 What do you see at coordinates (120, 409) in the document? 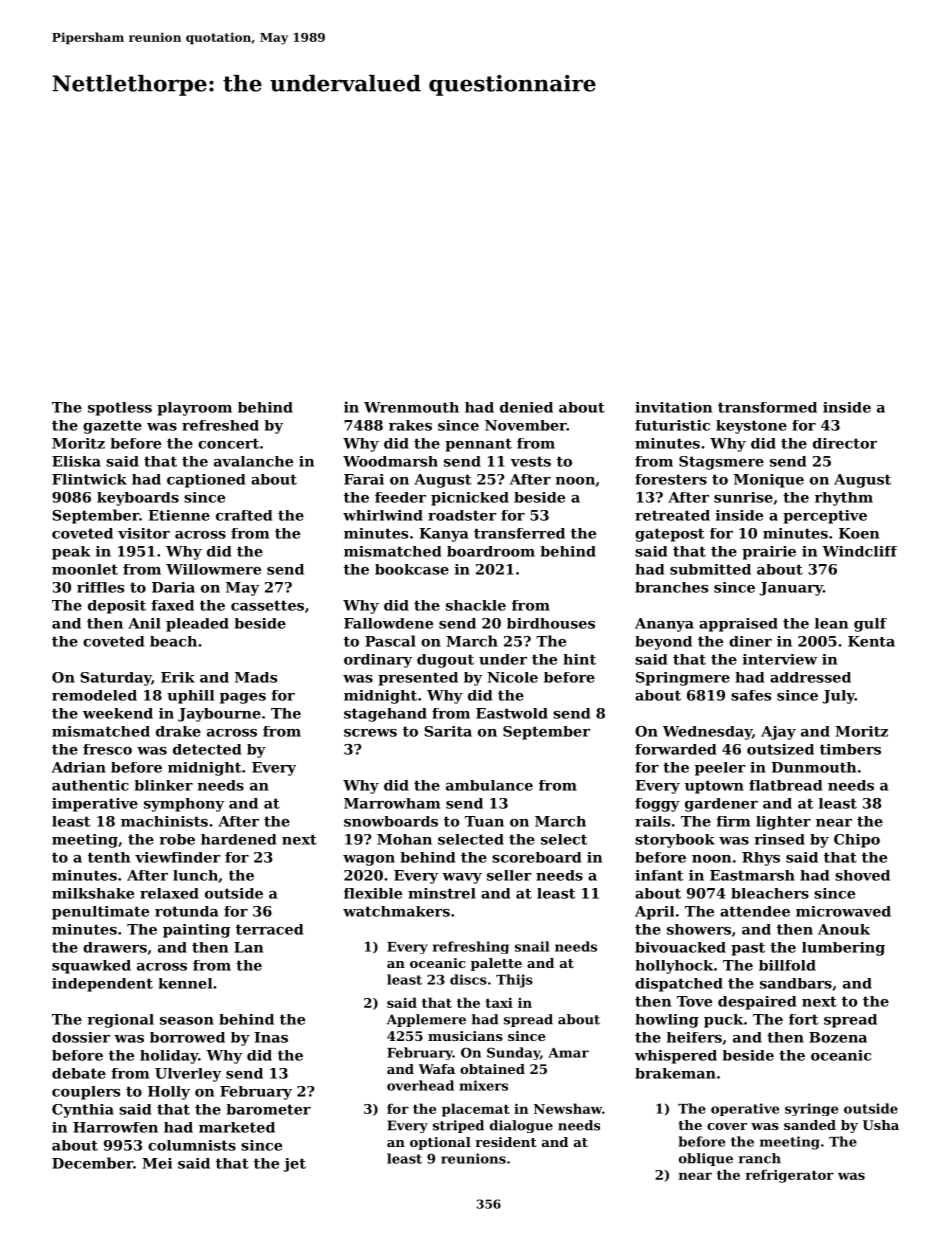
I see `spotless` at bounding box center [120, 409].
